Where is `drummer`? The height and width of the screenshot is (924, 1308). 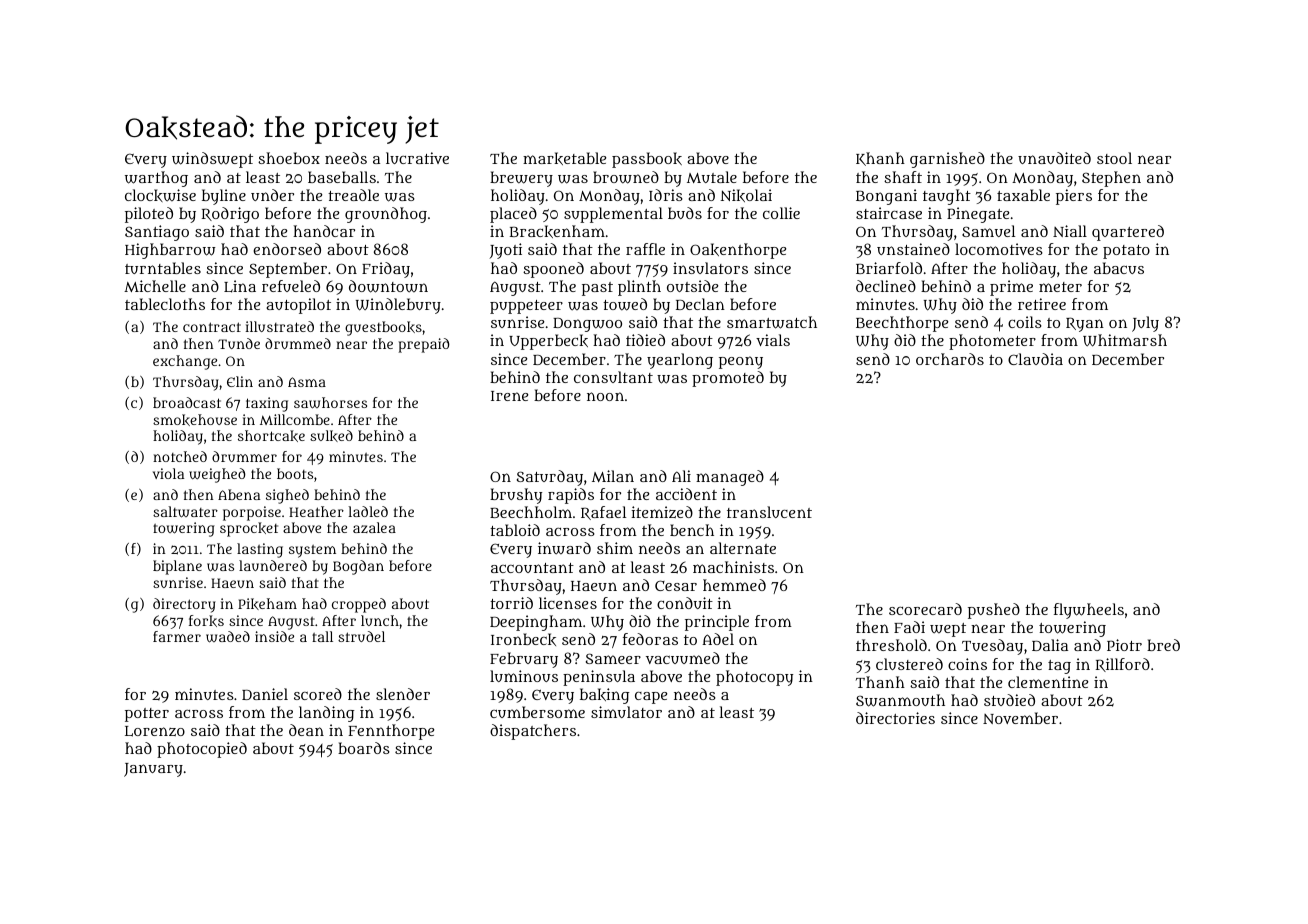
drummer is located at coordinates (244, 456).
